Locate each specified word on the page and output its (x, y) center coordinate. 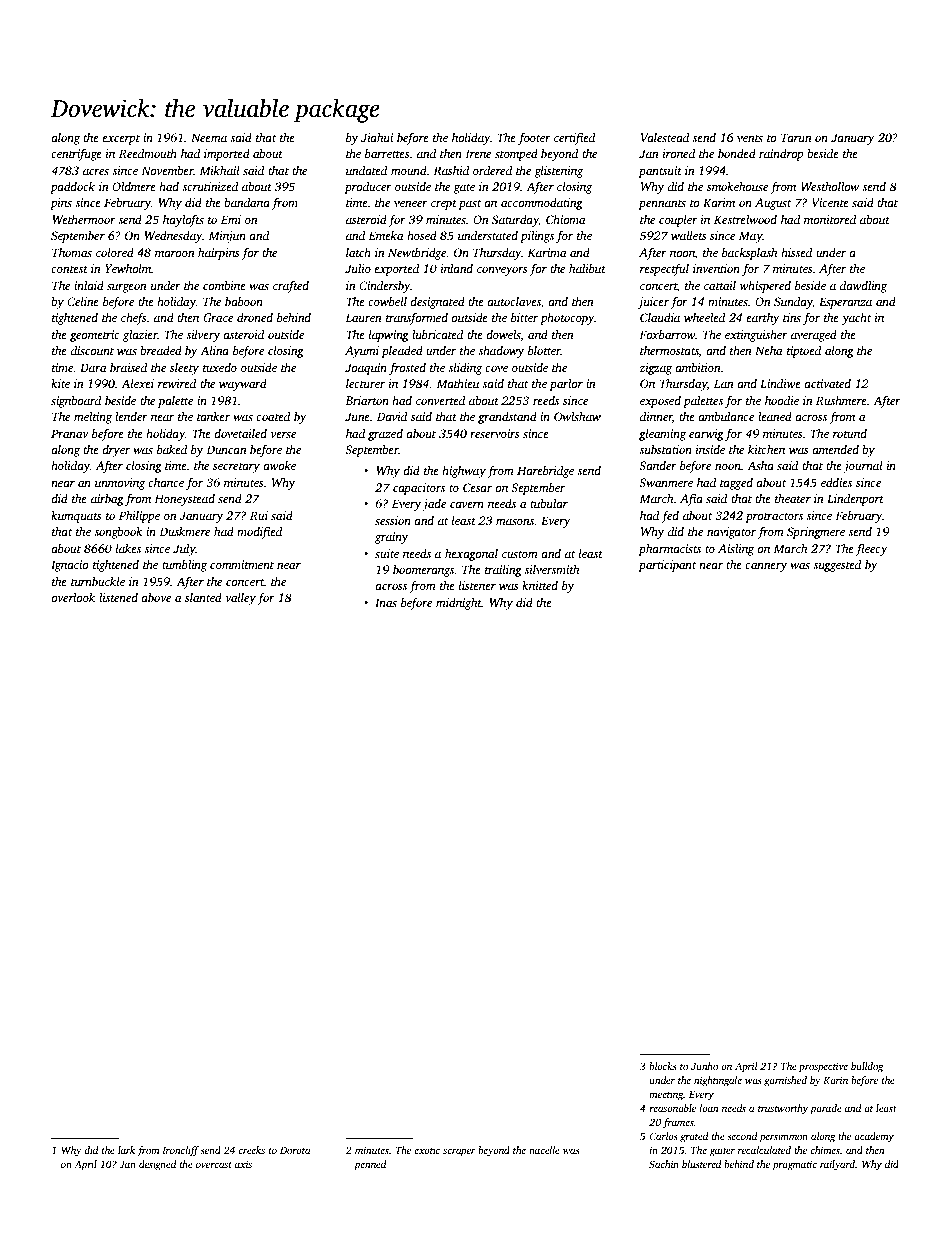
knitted (540, 585)
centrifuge (76, 154)
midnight (459, 604)
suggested (837, 566)
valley (240, 599)
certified (574, 138)
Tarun (796, 137)
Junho (704, 1066)
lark (126, 1150)
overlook (73, 597)
